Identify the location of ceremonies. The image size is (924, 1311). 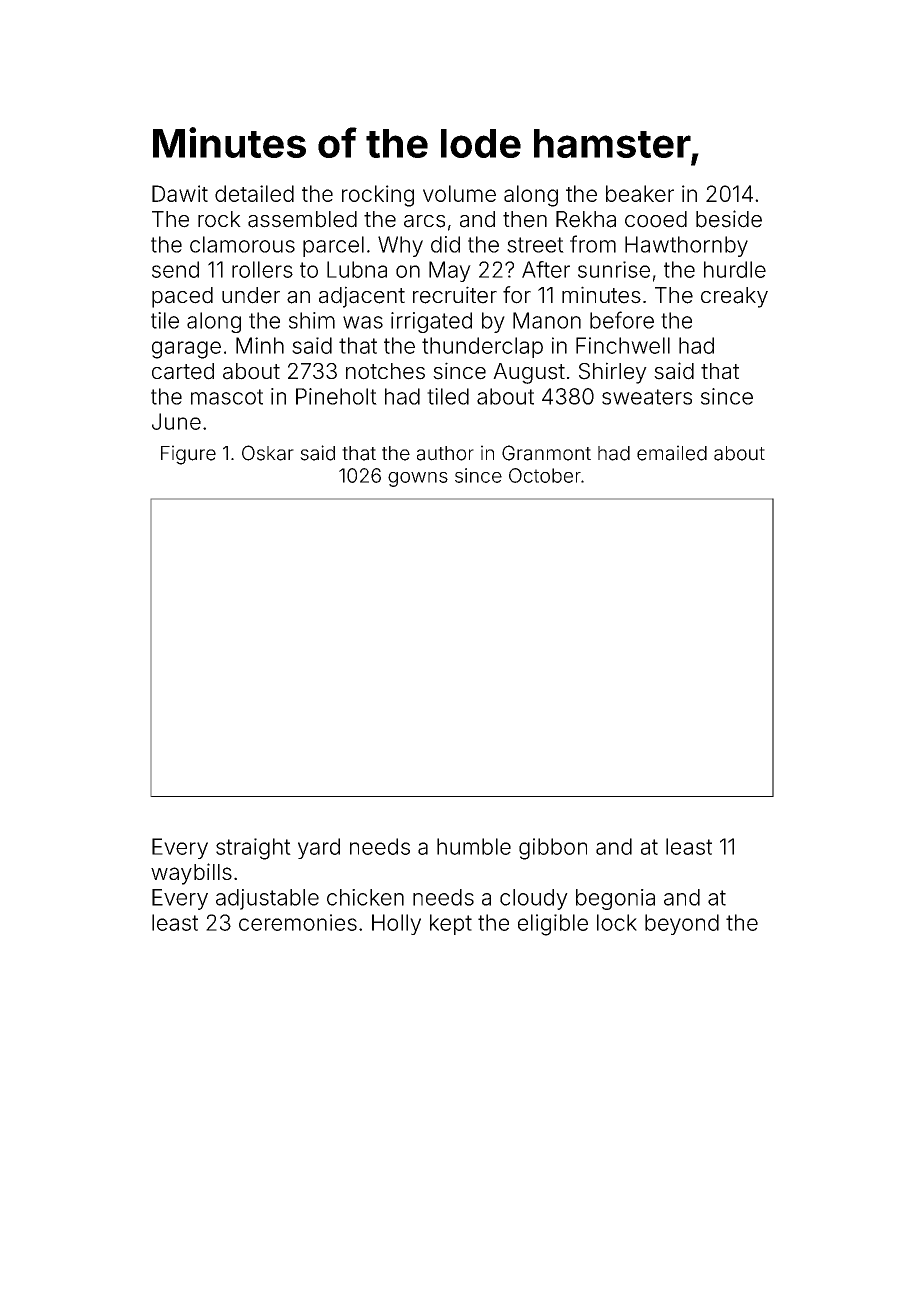
(298, 922).
